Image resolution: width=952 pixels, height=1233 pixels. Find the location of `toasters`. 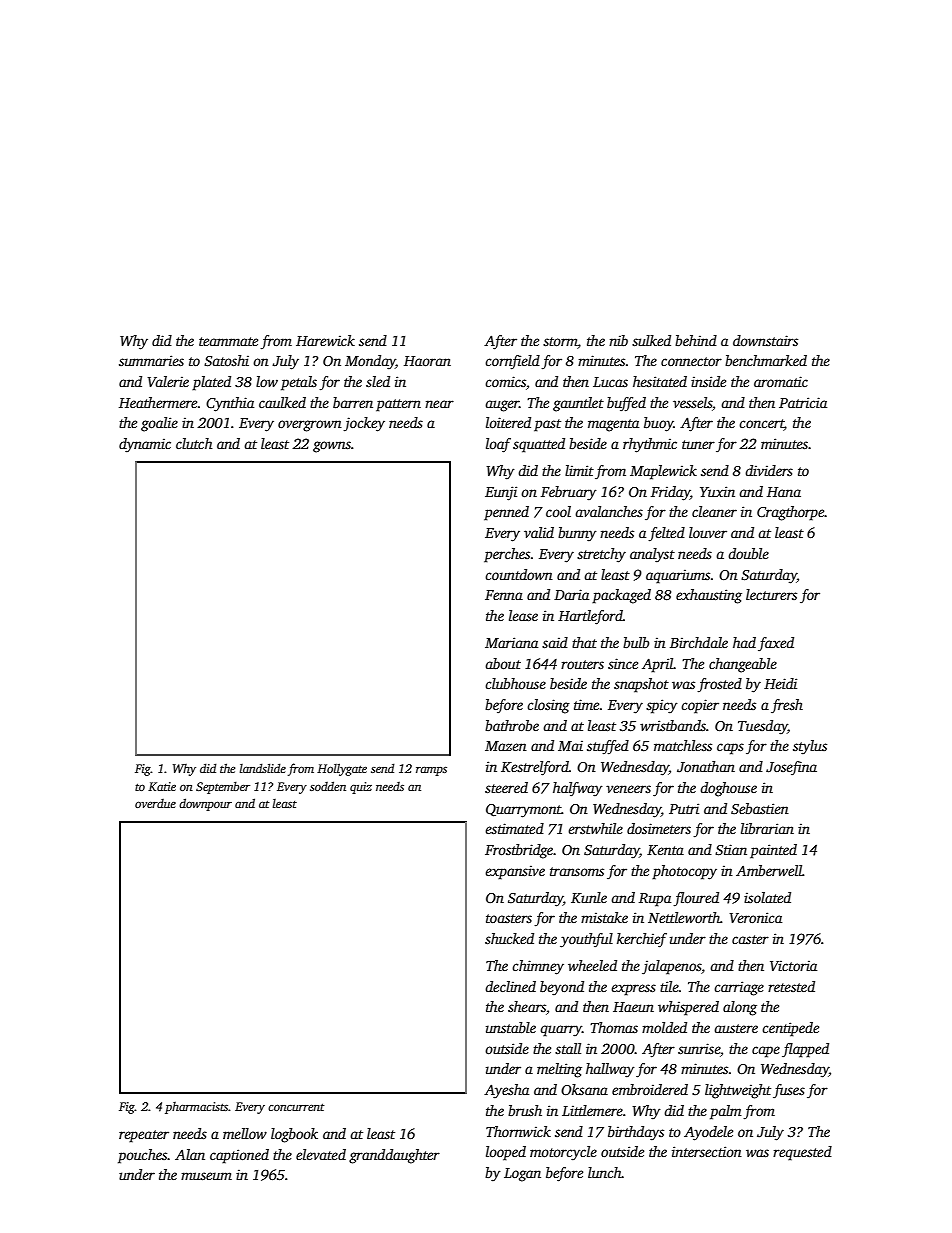

toasters is located at coordinates (509, 918).
